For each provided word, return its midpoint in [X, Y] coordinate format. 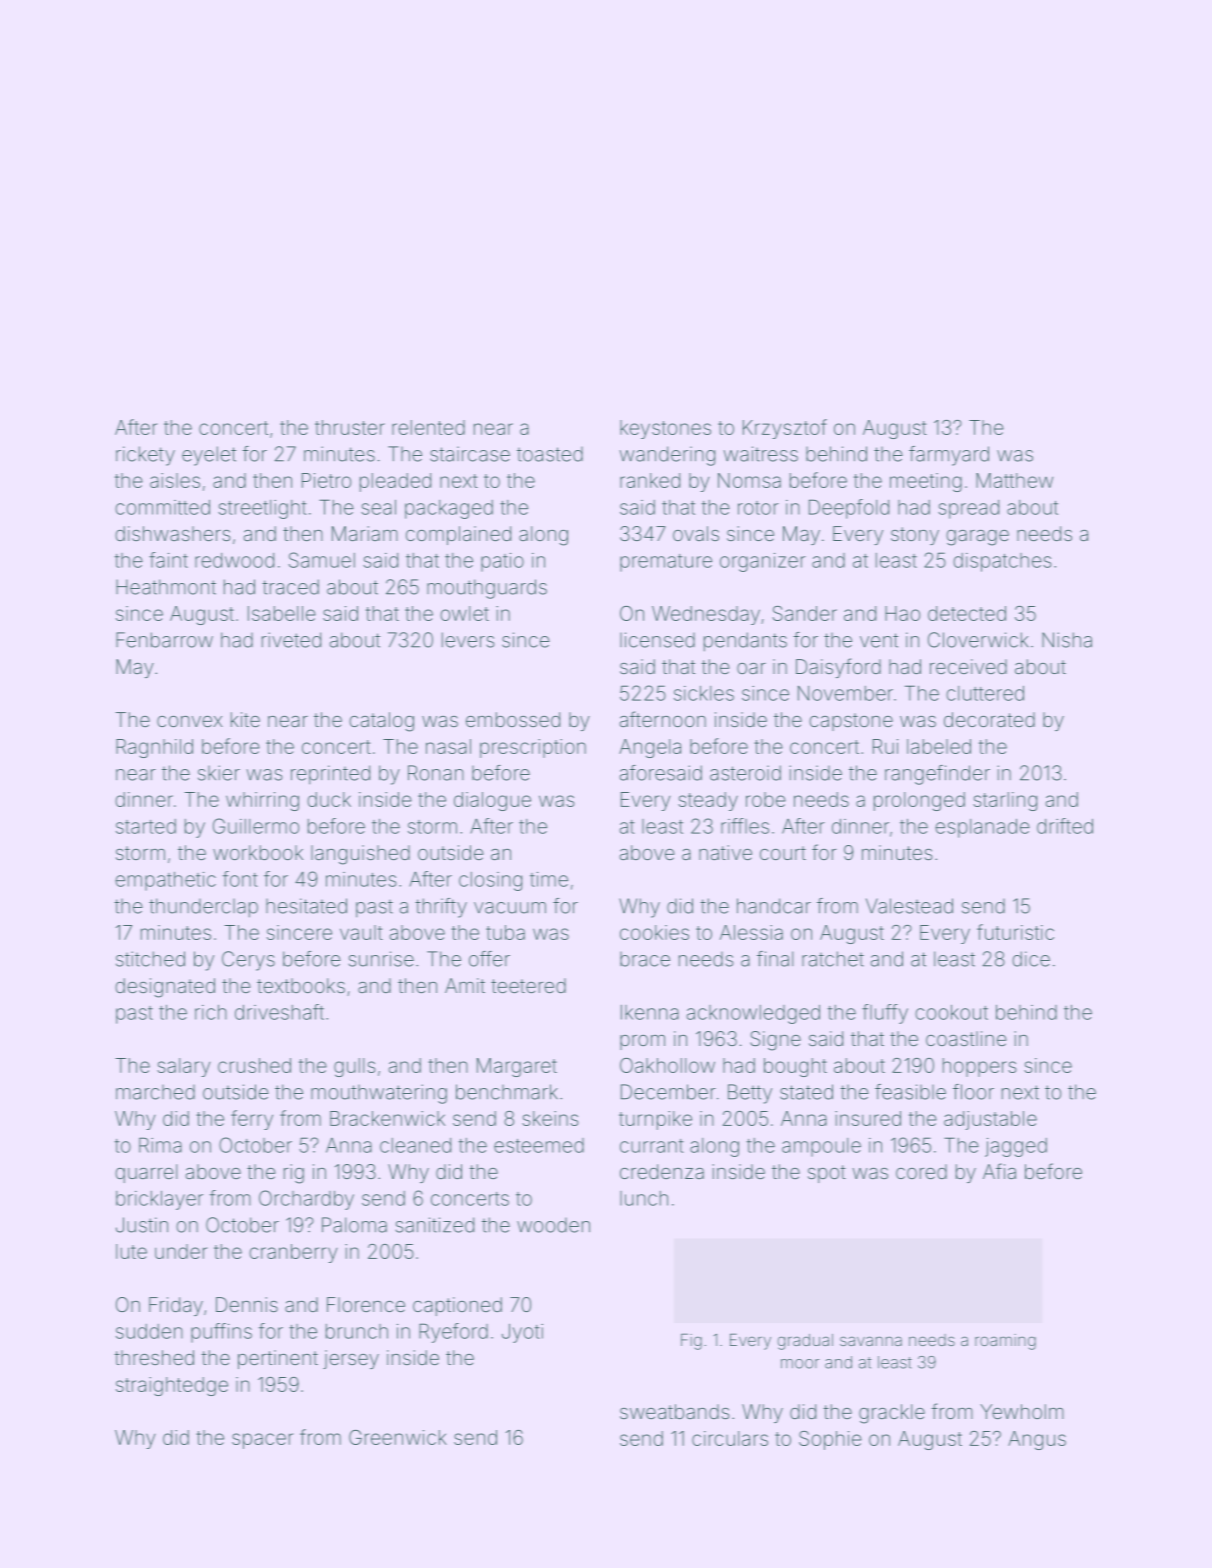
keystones [665, 429]
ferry [252, 1120]
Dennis [247, 1304]
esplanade [982, 828]
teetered [528, 985]
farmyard [949, 456]
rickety [145, 456]
